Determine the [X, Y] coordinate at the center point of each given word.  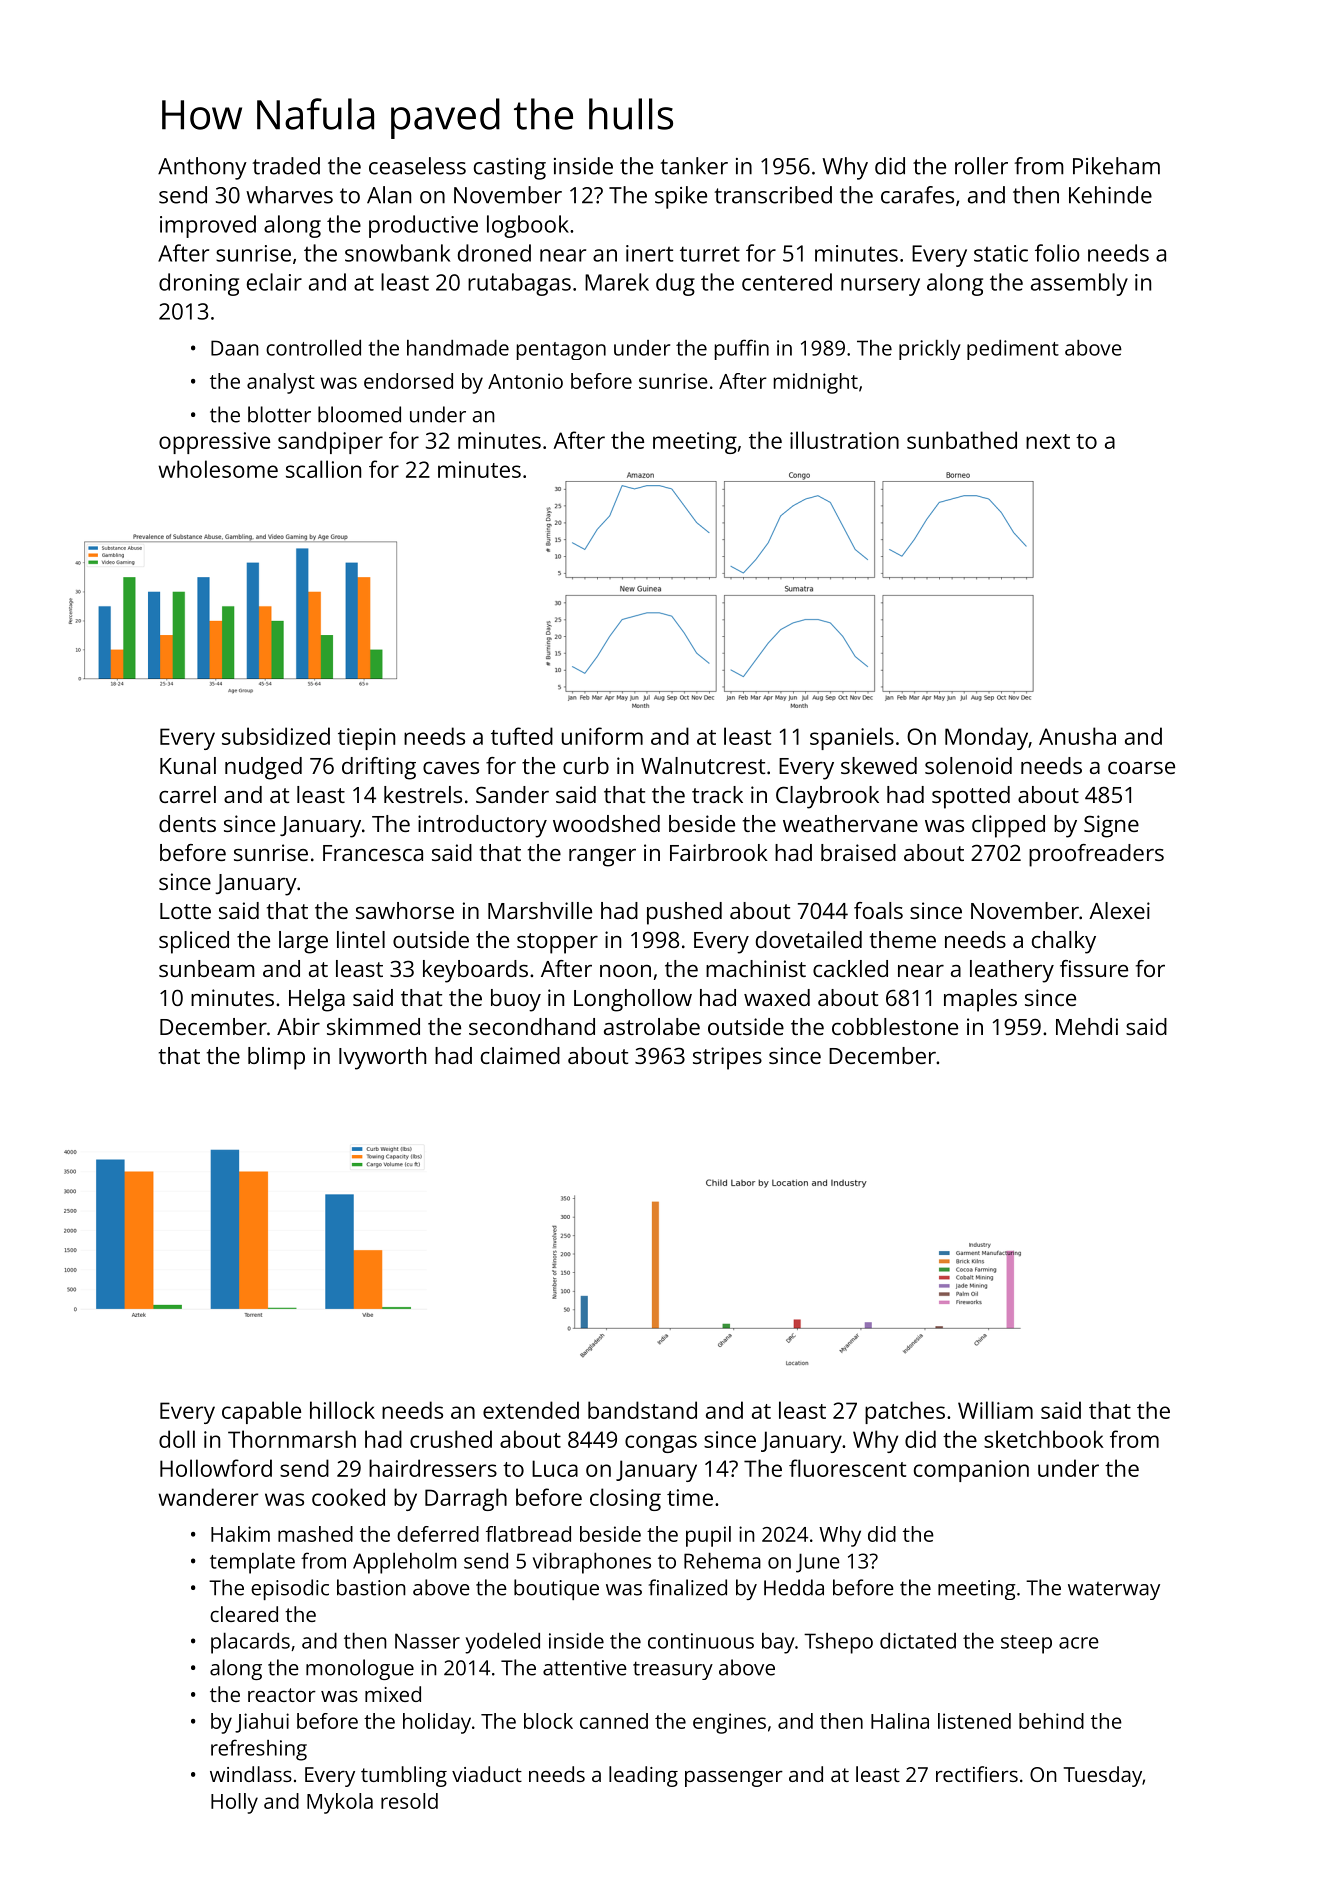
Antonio [525, 381]
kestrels [423, 794]
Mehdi [1087, 1026]
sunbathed [962, 440]
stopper [557, 943]
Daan [235, 348]
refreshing [259, 1750]
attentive [585, 1668]
